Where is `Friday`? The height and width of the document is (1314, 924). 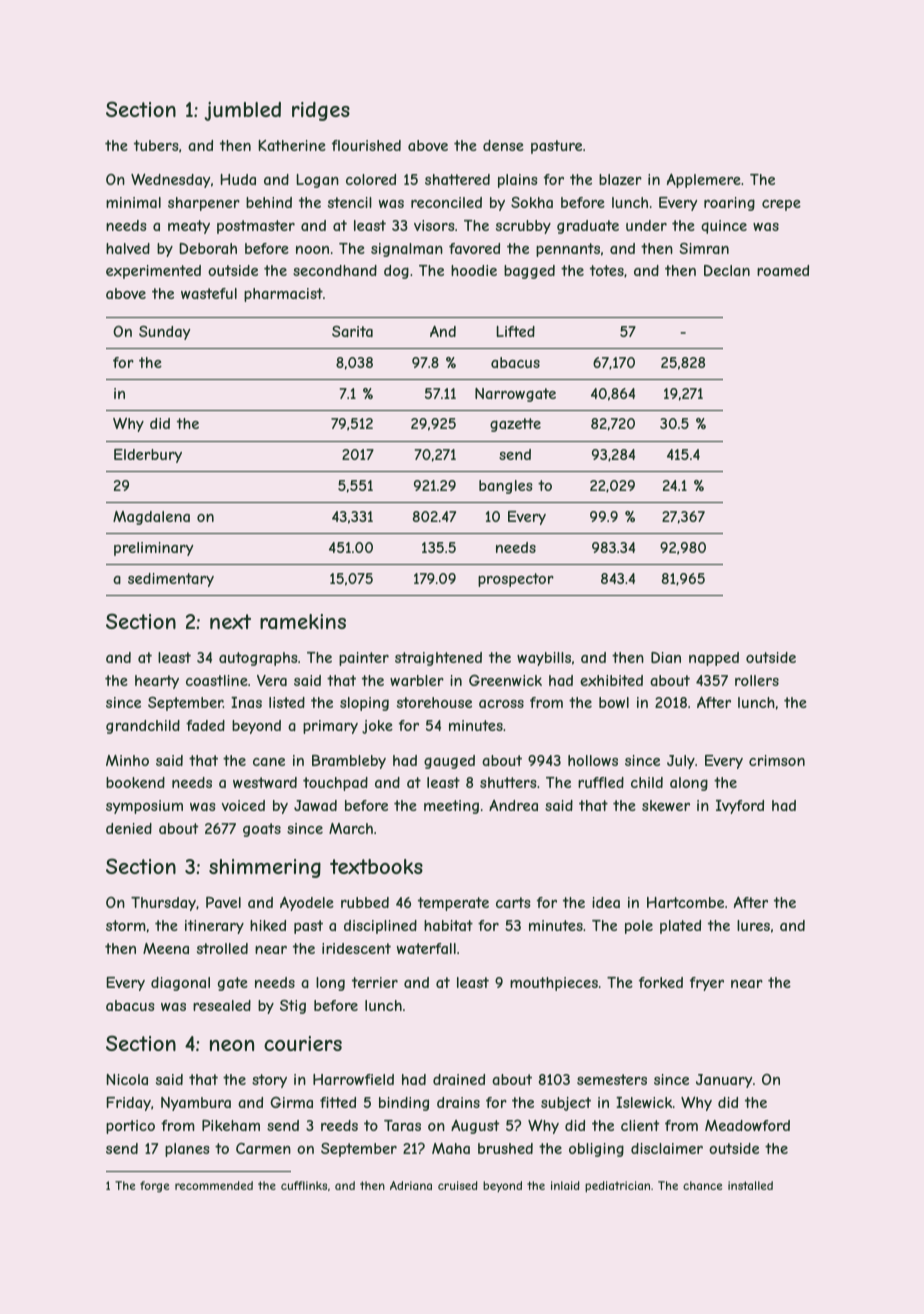
Friday is located at coordinates (128, 1104).
